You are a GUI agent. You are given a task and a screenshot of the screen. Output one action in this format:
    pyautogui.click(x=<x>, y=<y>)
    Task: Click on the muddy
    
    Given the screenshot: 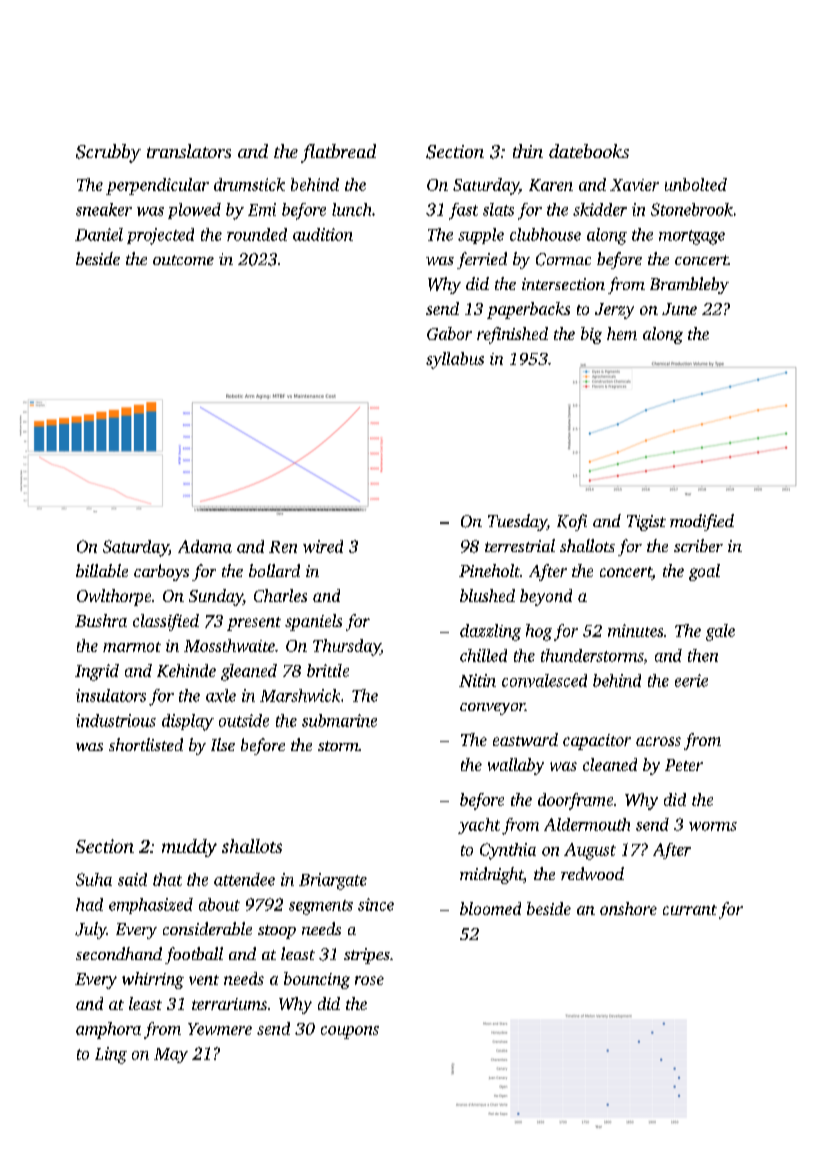 What is the action you would take?
    pyautogui.click(x=189, y=848)
